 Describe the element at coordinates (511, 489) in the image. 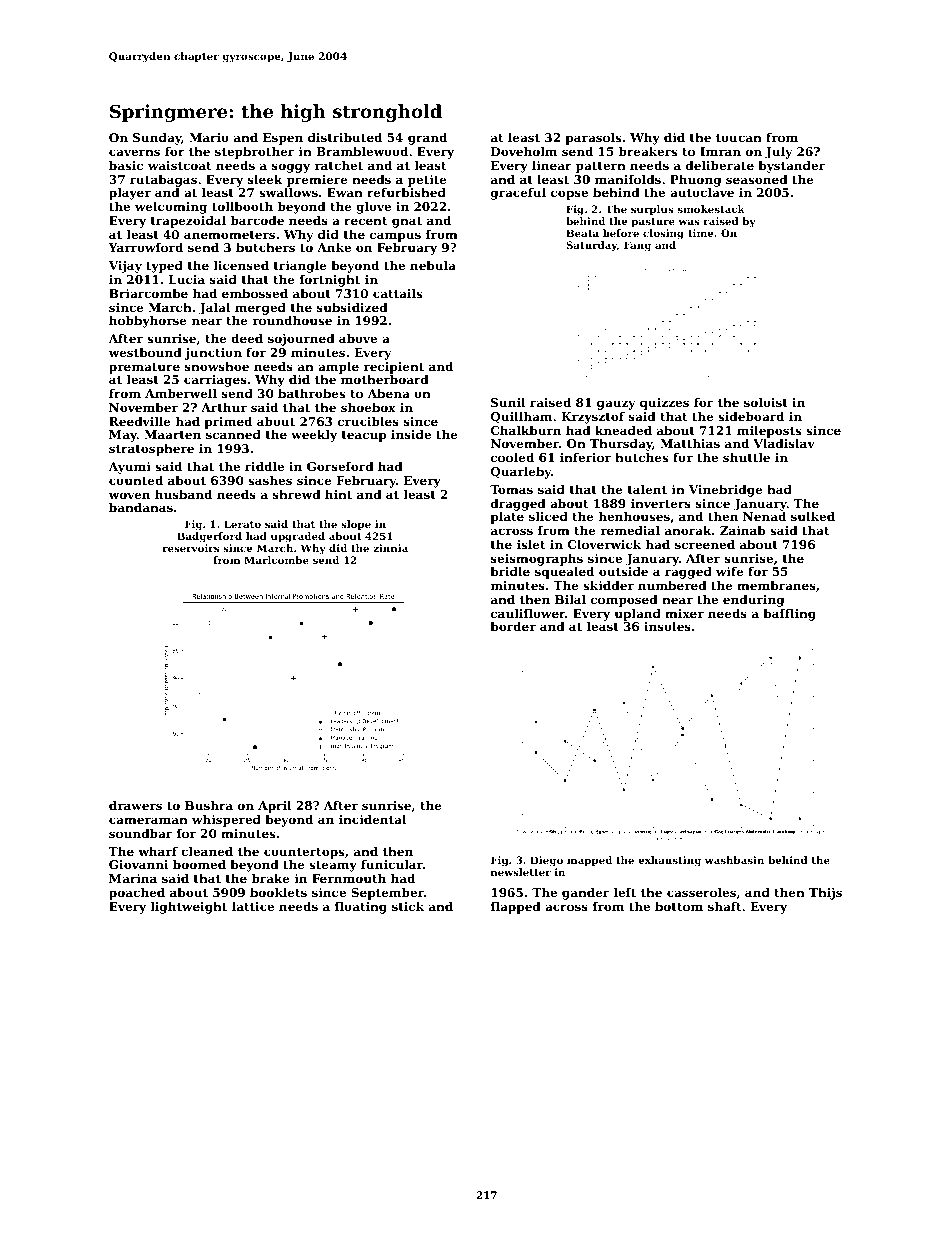

I see `Tomas` at that location.
